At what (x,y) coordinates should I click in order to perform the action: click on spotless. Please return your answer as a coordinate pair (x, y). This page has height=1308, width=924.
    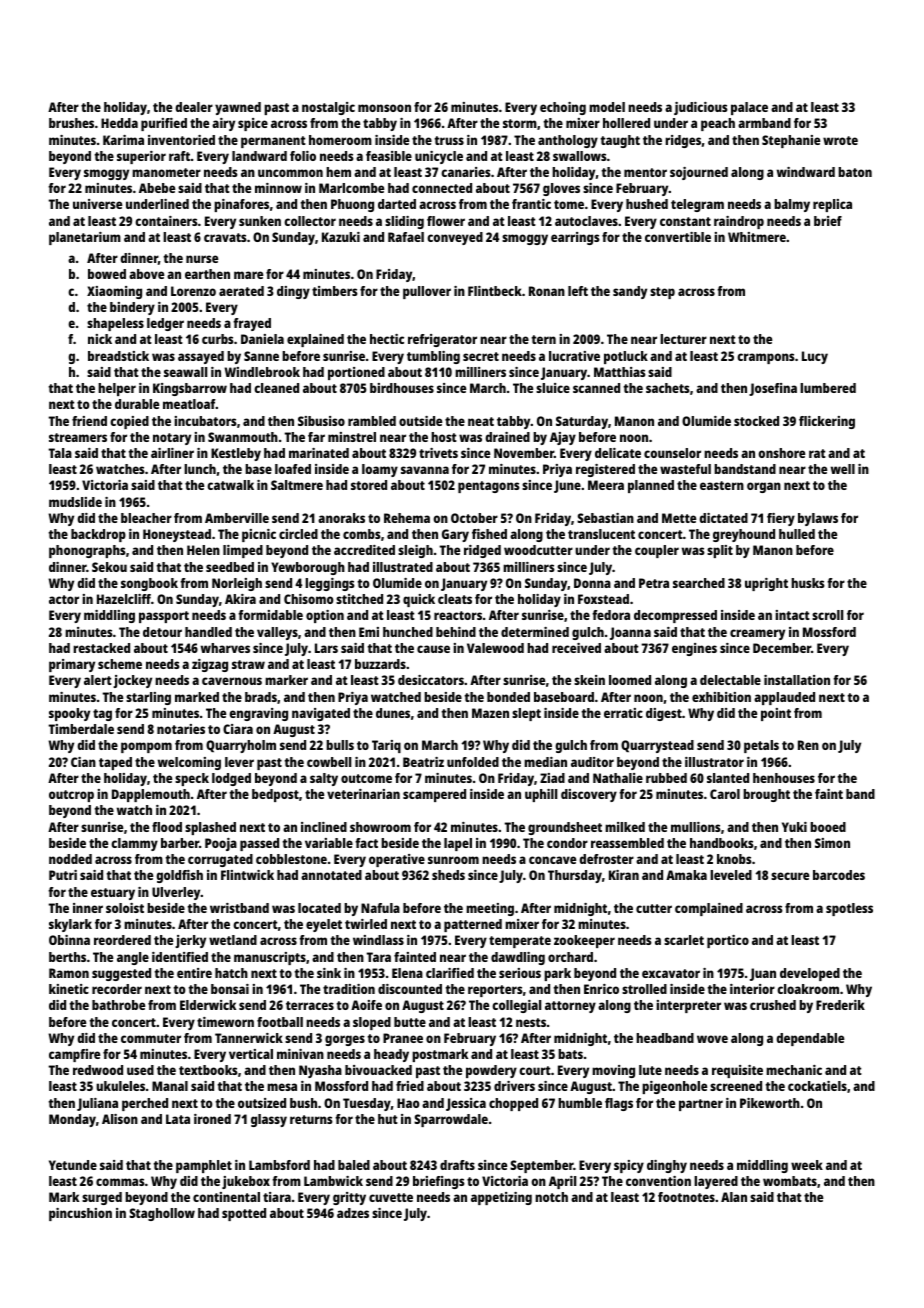
    Looking at the image, I should click on (849, 909).
